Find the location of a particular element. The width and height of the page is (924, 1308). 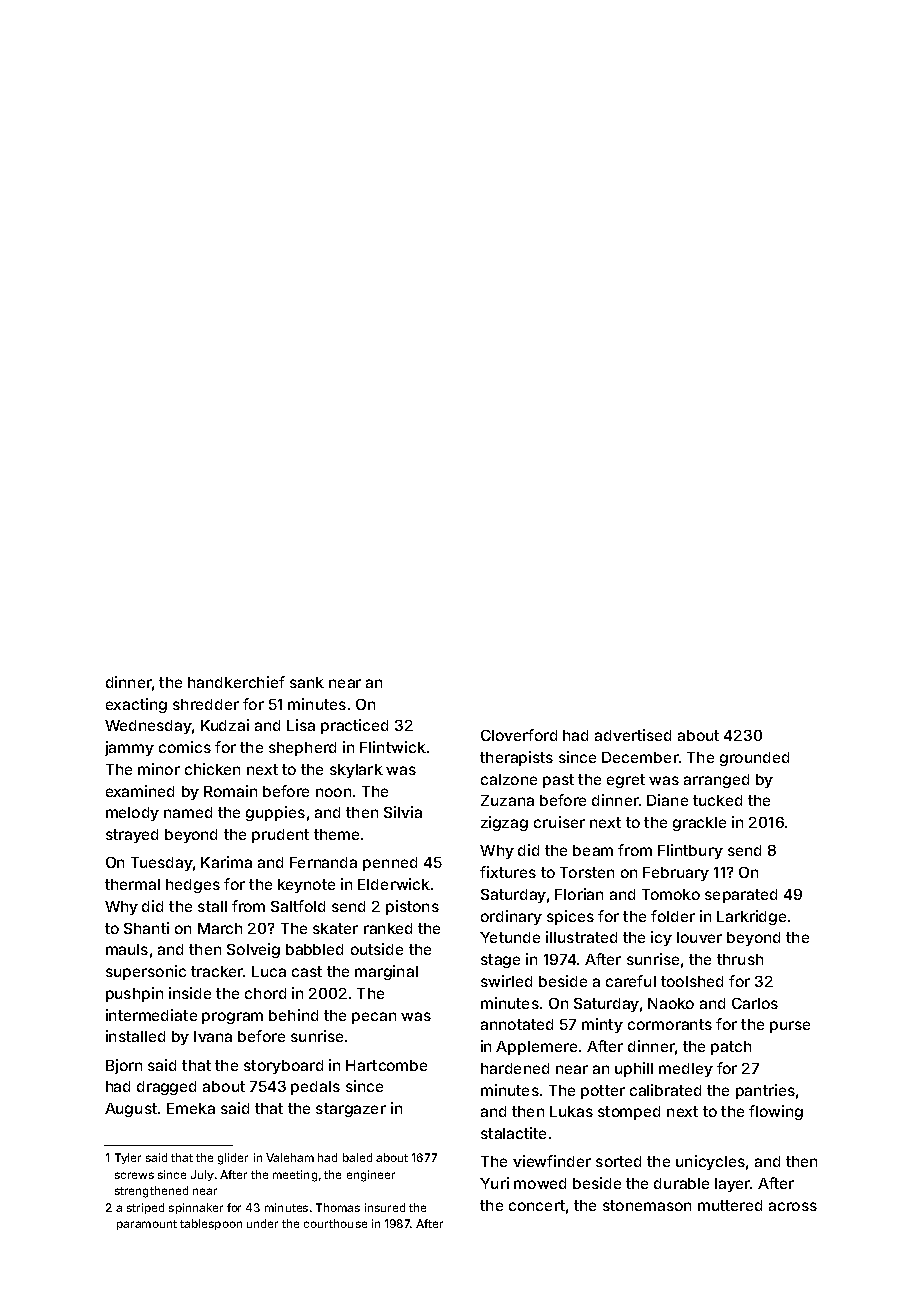

louver is located at coordinates (699, 937).
